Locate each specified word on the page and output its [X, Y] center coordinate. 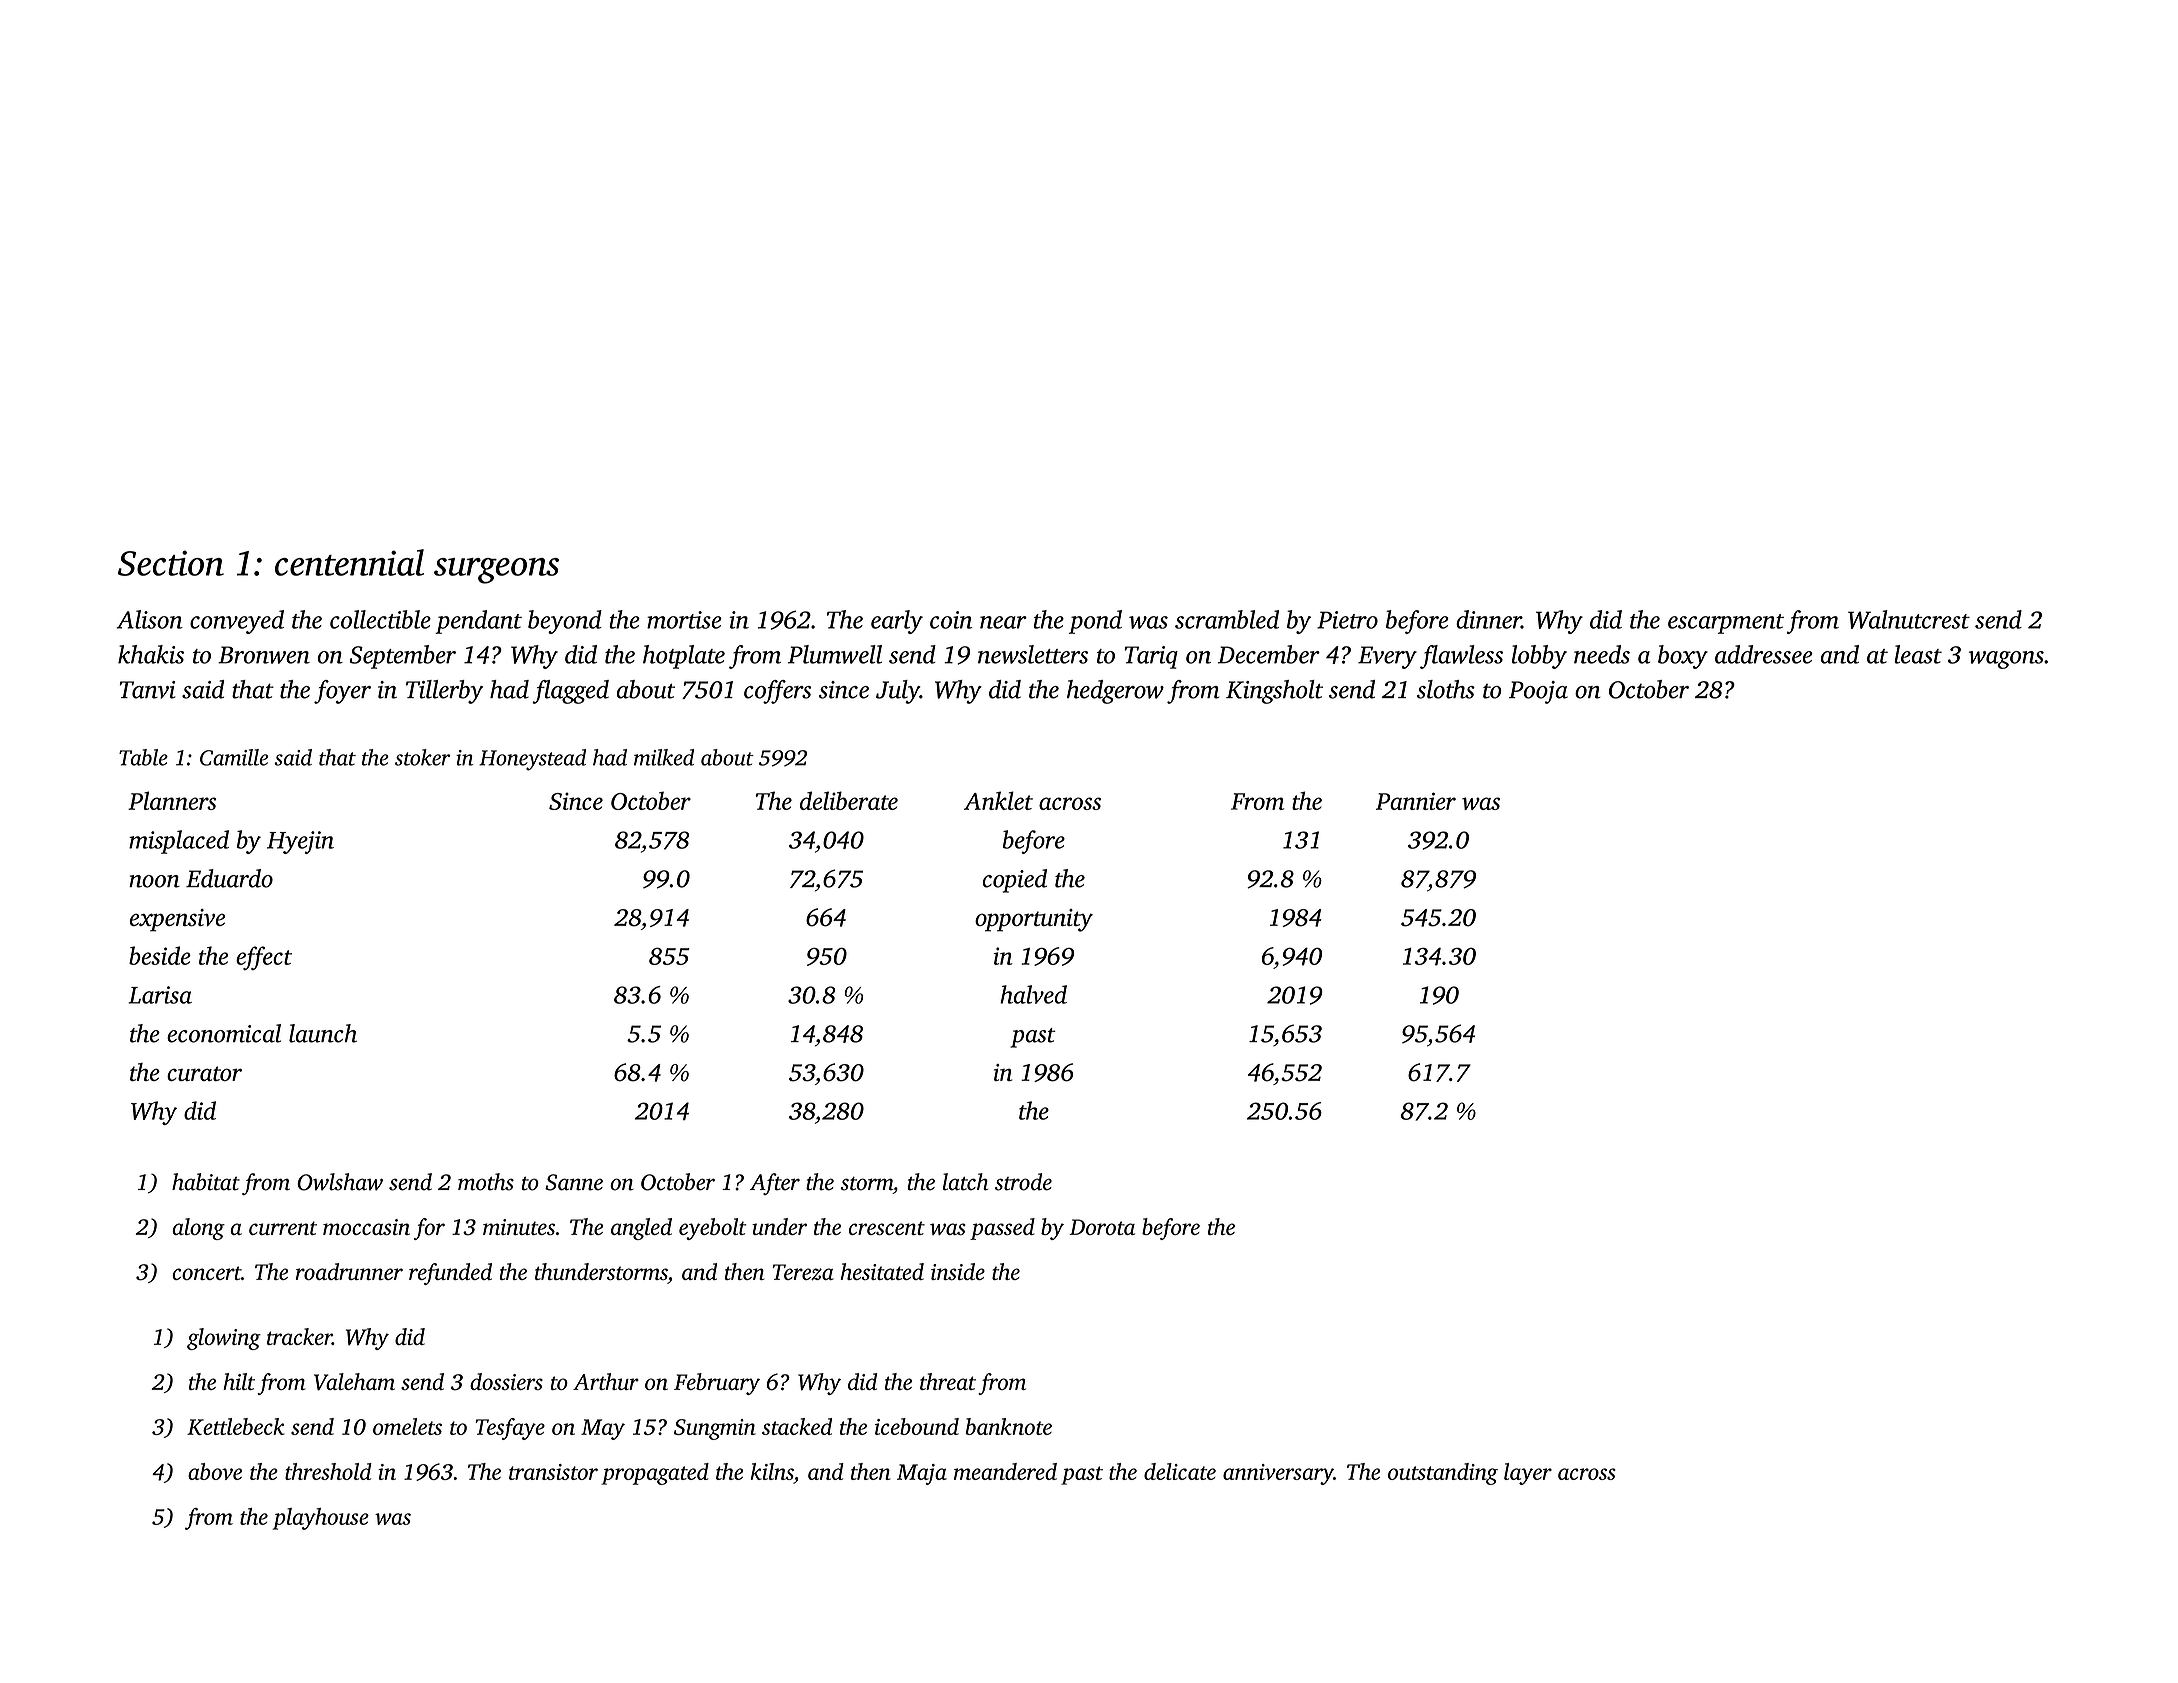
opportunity [1034, 920]
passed [1002, 1229]
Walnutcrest [1909, 619]
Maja [922, 1474]
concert [206, 1273]
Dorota [1102, 1227]
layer [1528, 1474]
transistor [553, 1472]
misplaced [179, 842]
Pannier [1416, 801]
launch [323, 1033]
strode [1023, 1182]
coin [951, 620]
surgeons [496, 571]
